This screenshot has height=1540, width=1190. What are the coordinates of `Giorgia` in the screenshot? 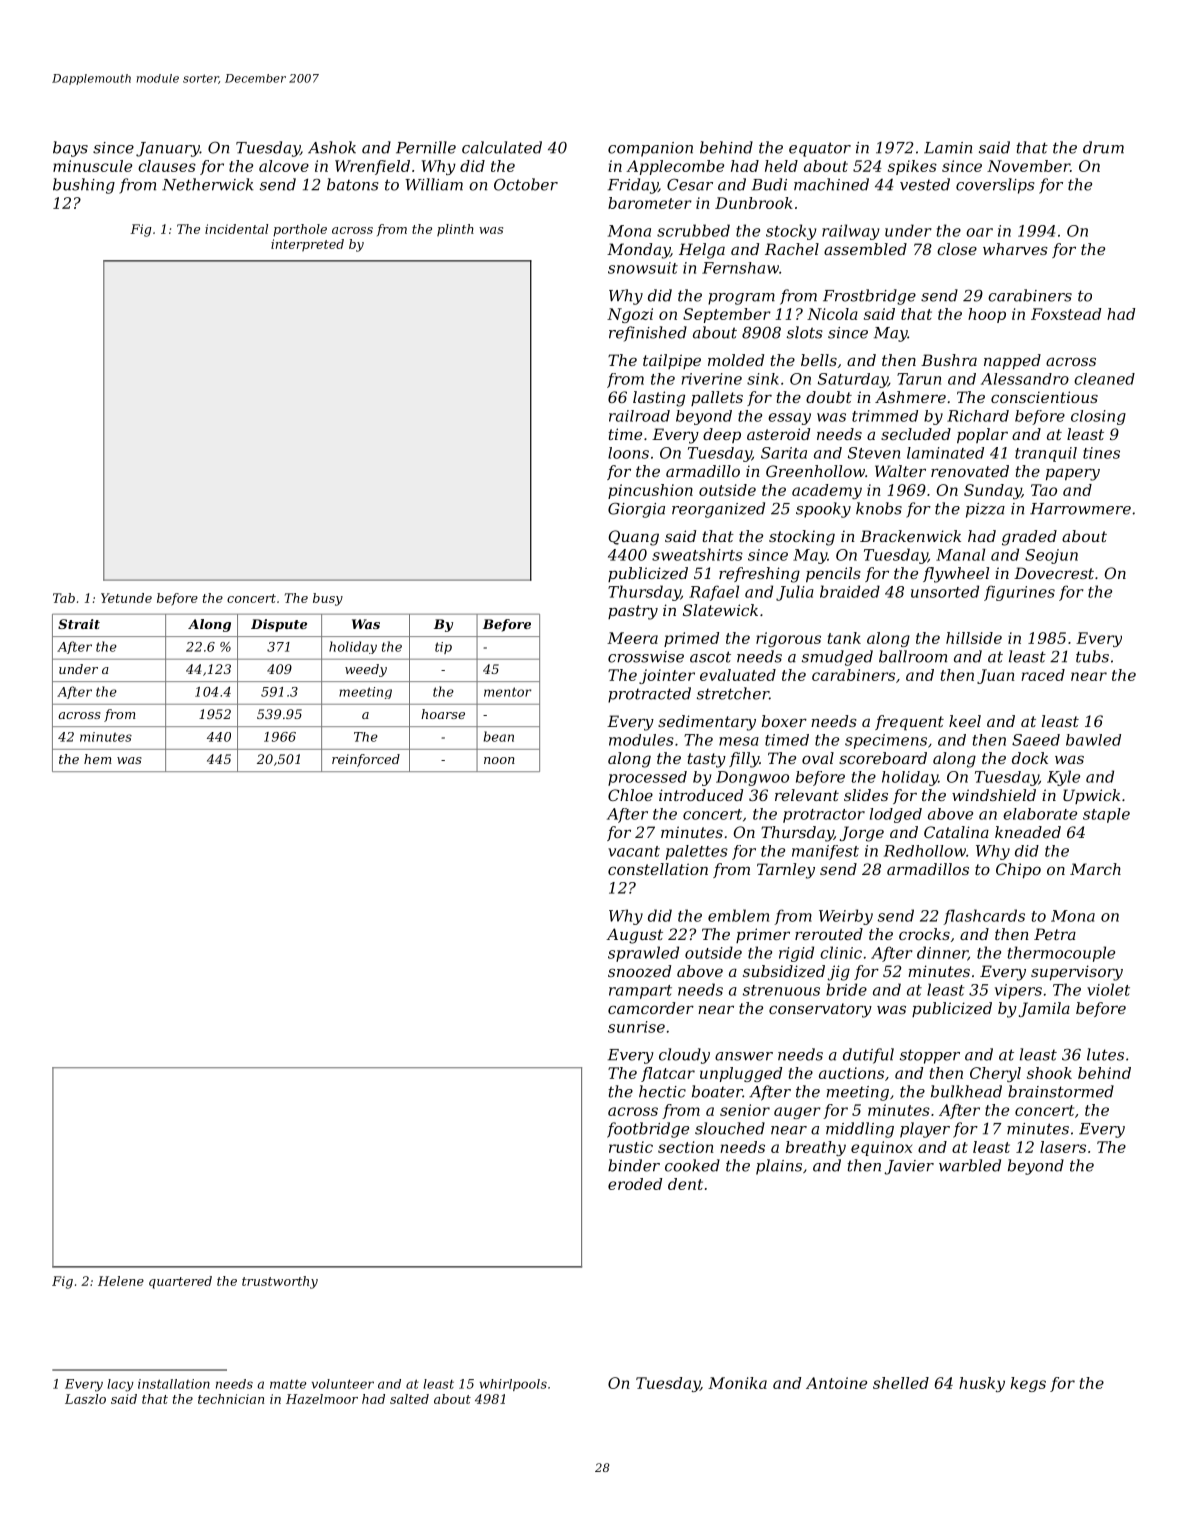 It's located at (636, 510).
